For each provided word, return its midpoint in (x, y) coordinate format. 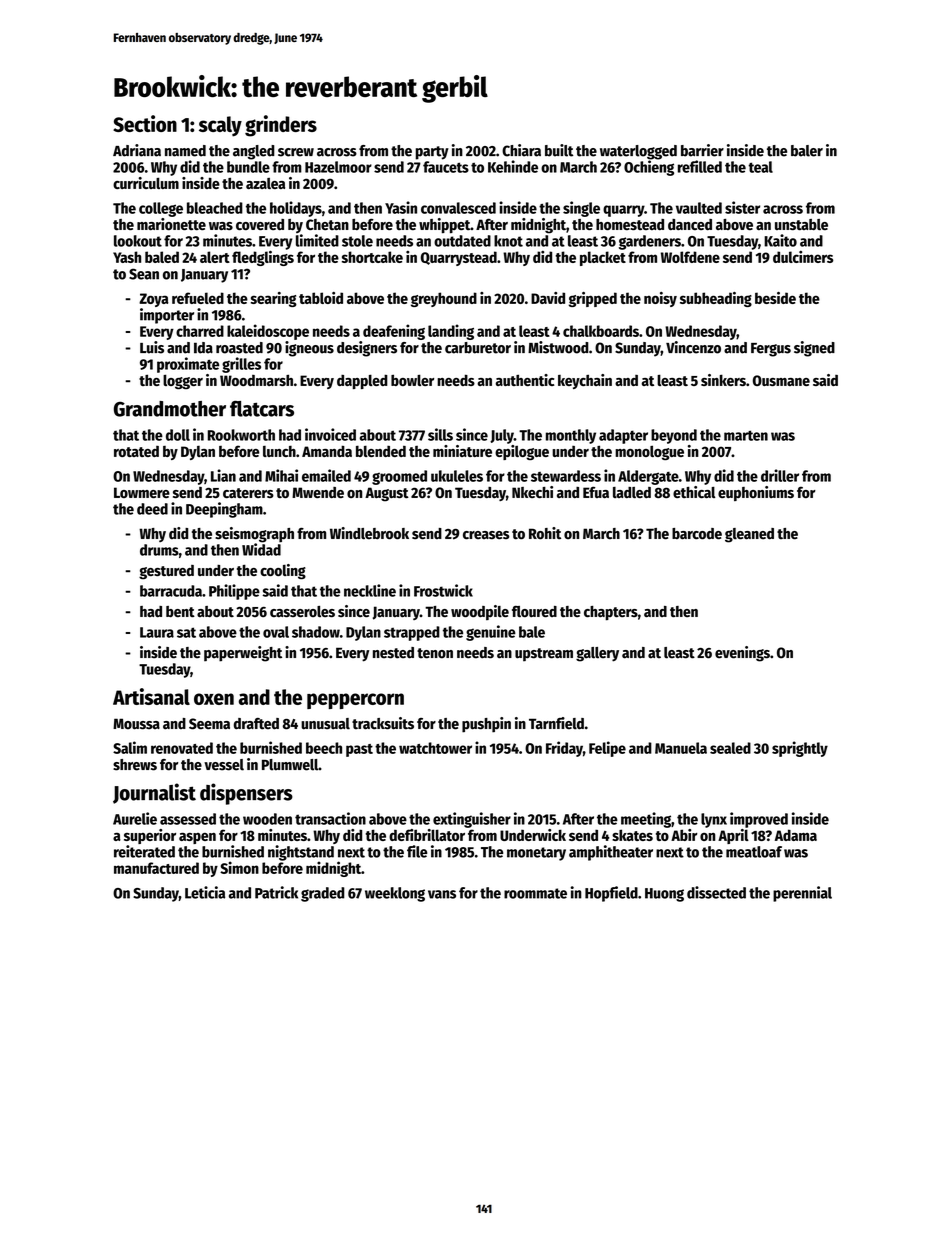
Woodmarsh (256, 380)
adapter (623, 436)
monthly (571, 436)
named (185, 151)
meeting (646, 820)
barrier (702, 150)
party (432, 153)
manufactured (156, 868)
